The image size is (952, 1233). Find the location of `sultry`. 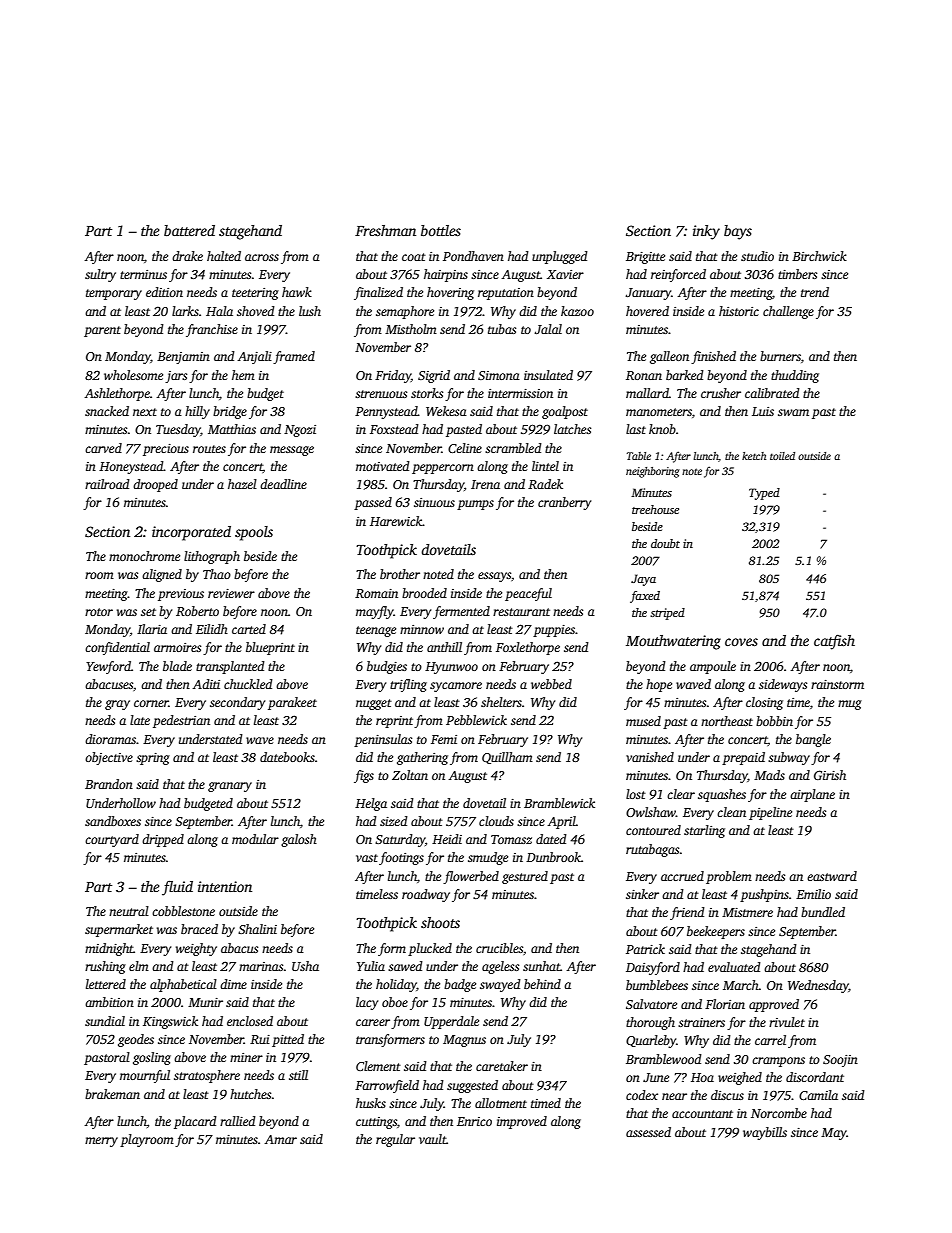

sultry is located at coordinates (100, 275).
